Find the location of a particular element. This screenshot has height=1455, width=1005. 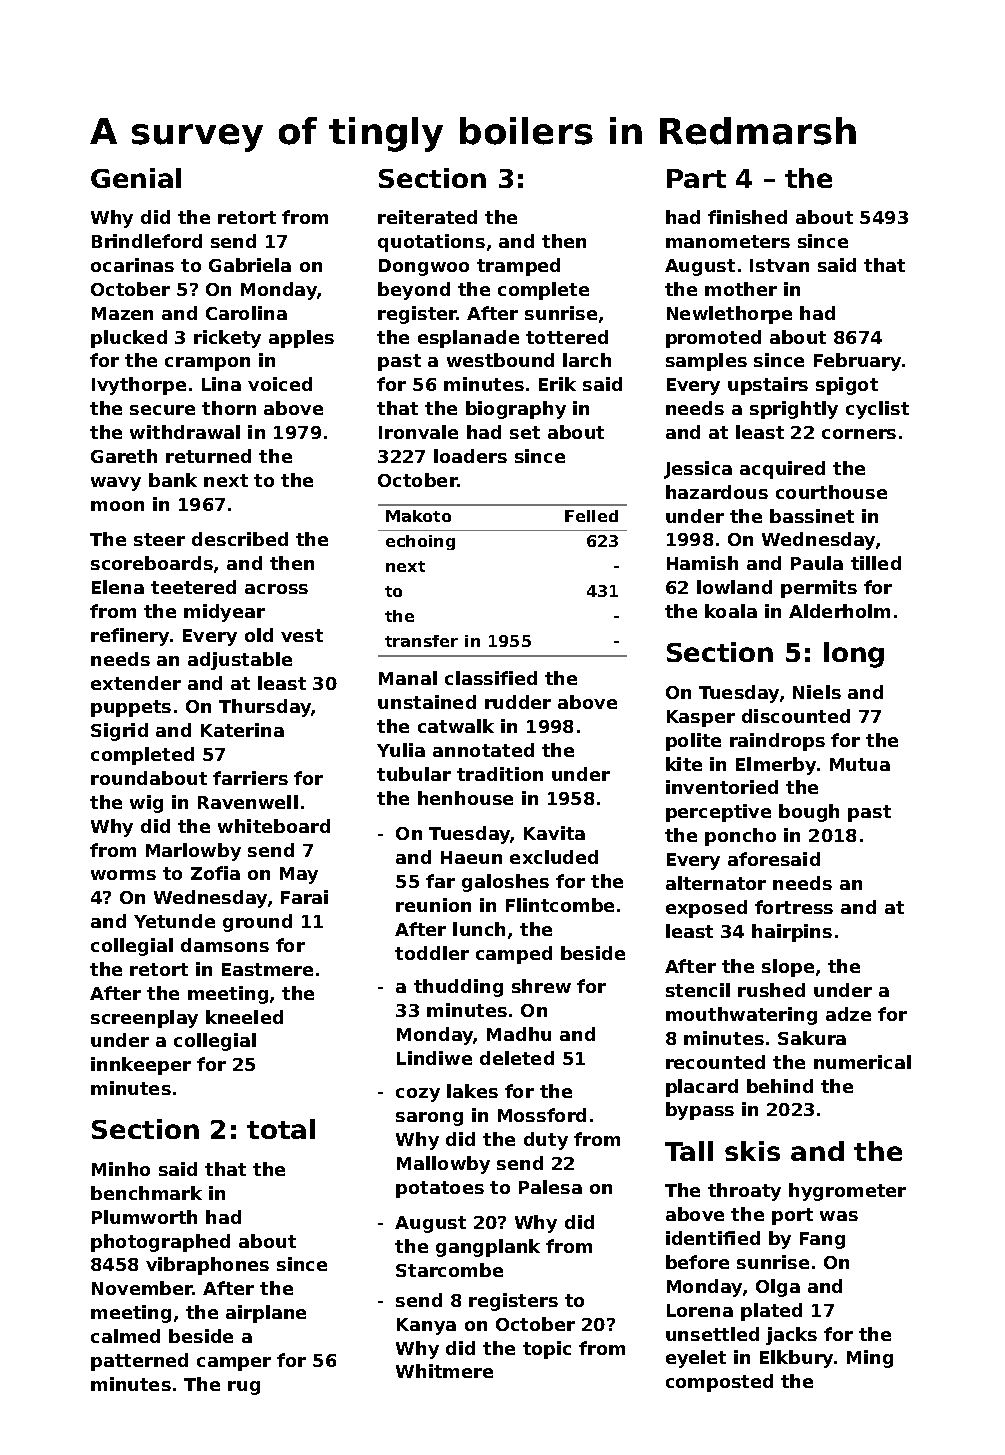

Tall is located at coordinates (689, 1151).
